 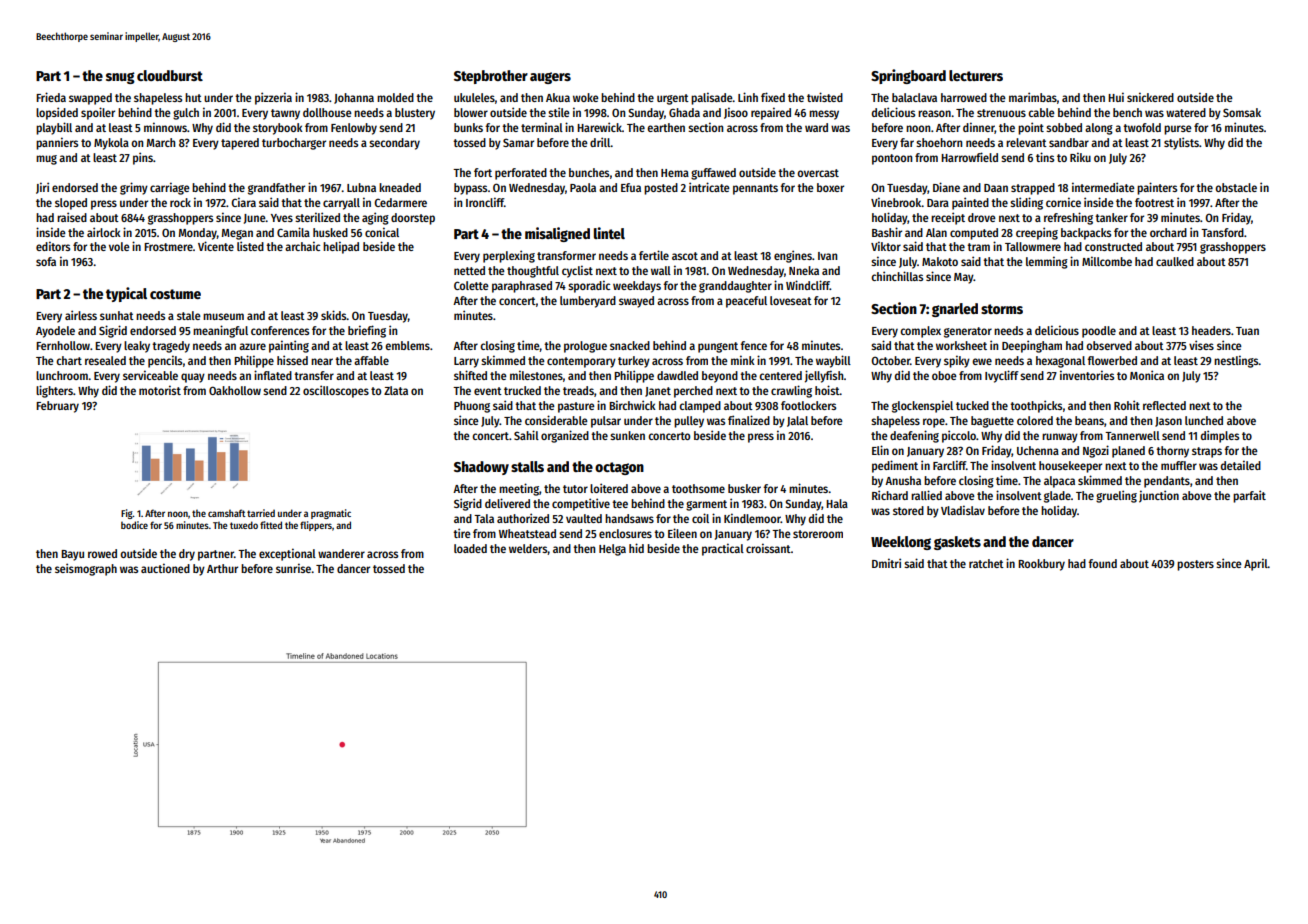 What do you see at coordinates (955, 310) in the screenshot?
I see `gnarled` at bounding box center [955, 310].
